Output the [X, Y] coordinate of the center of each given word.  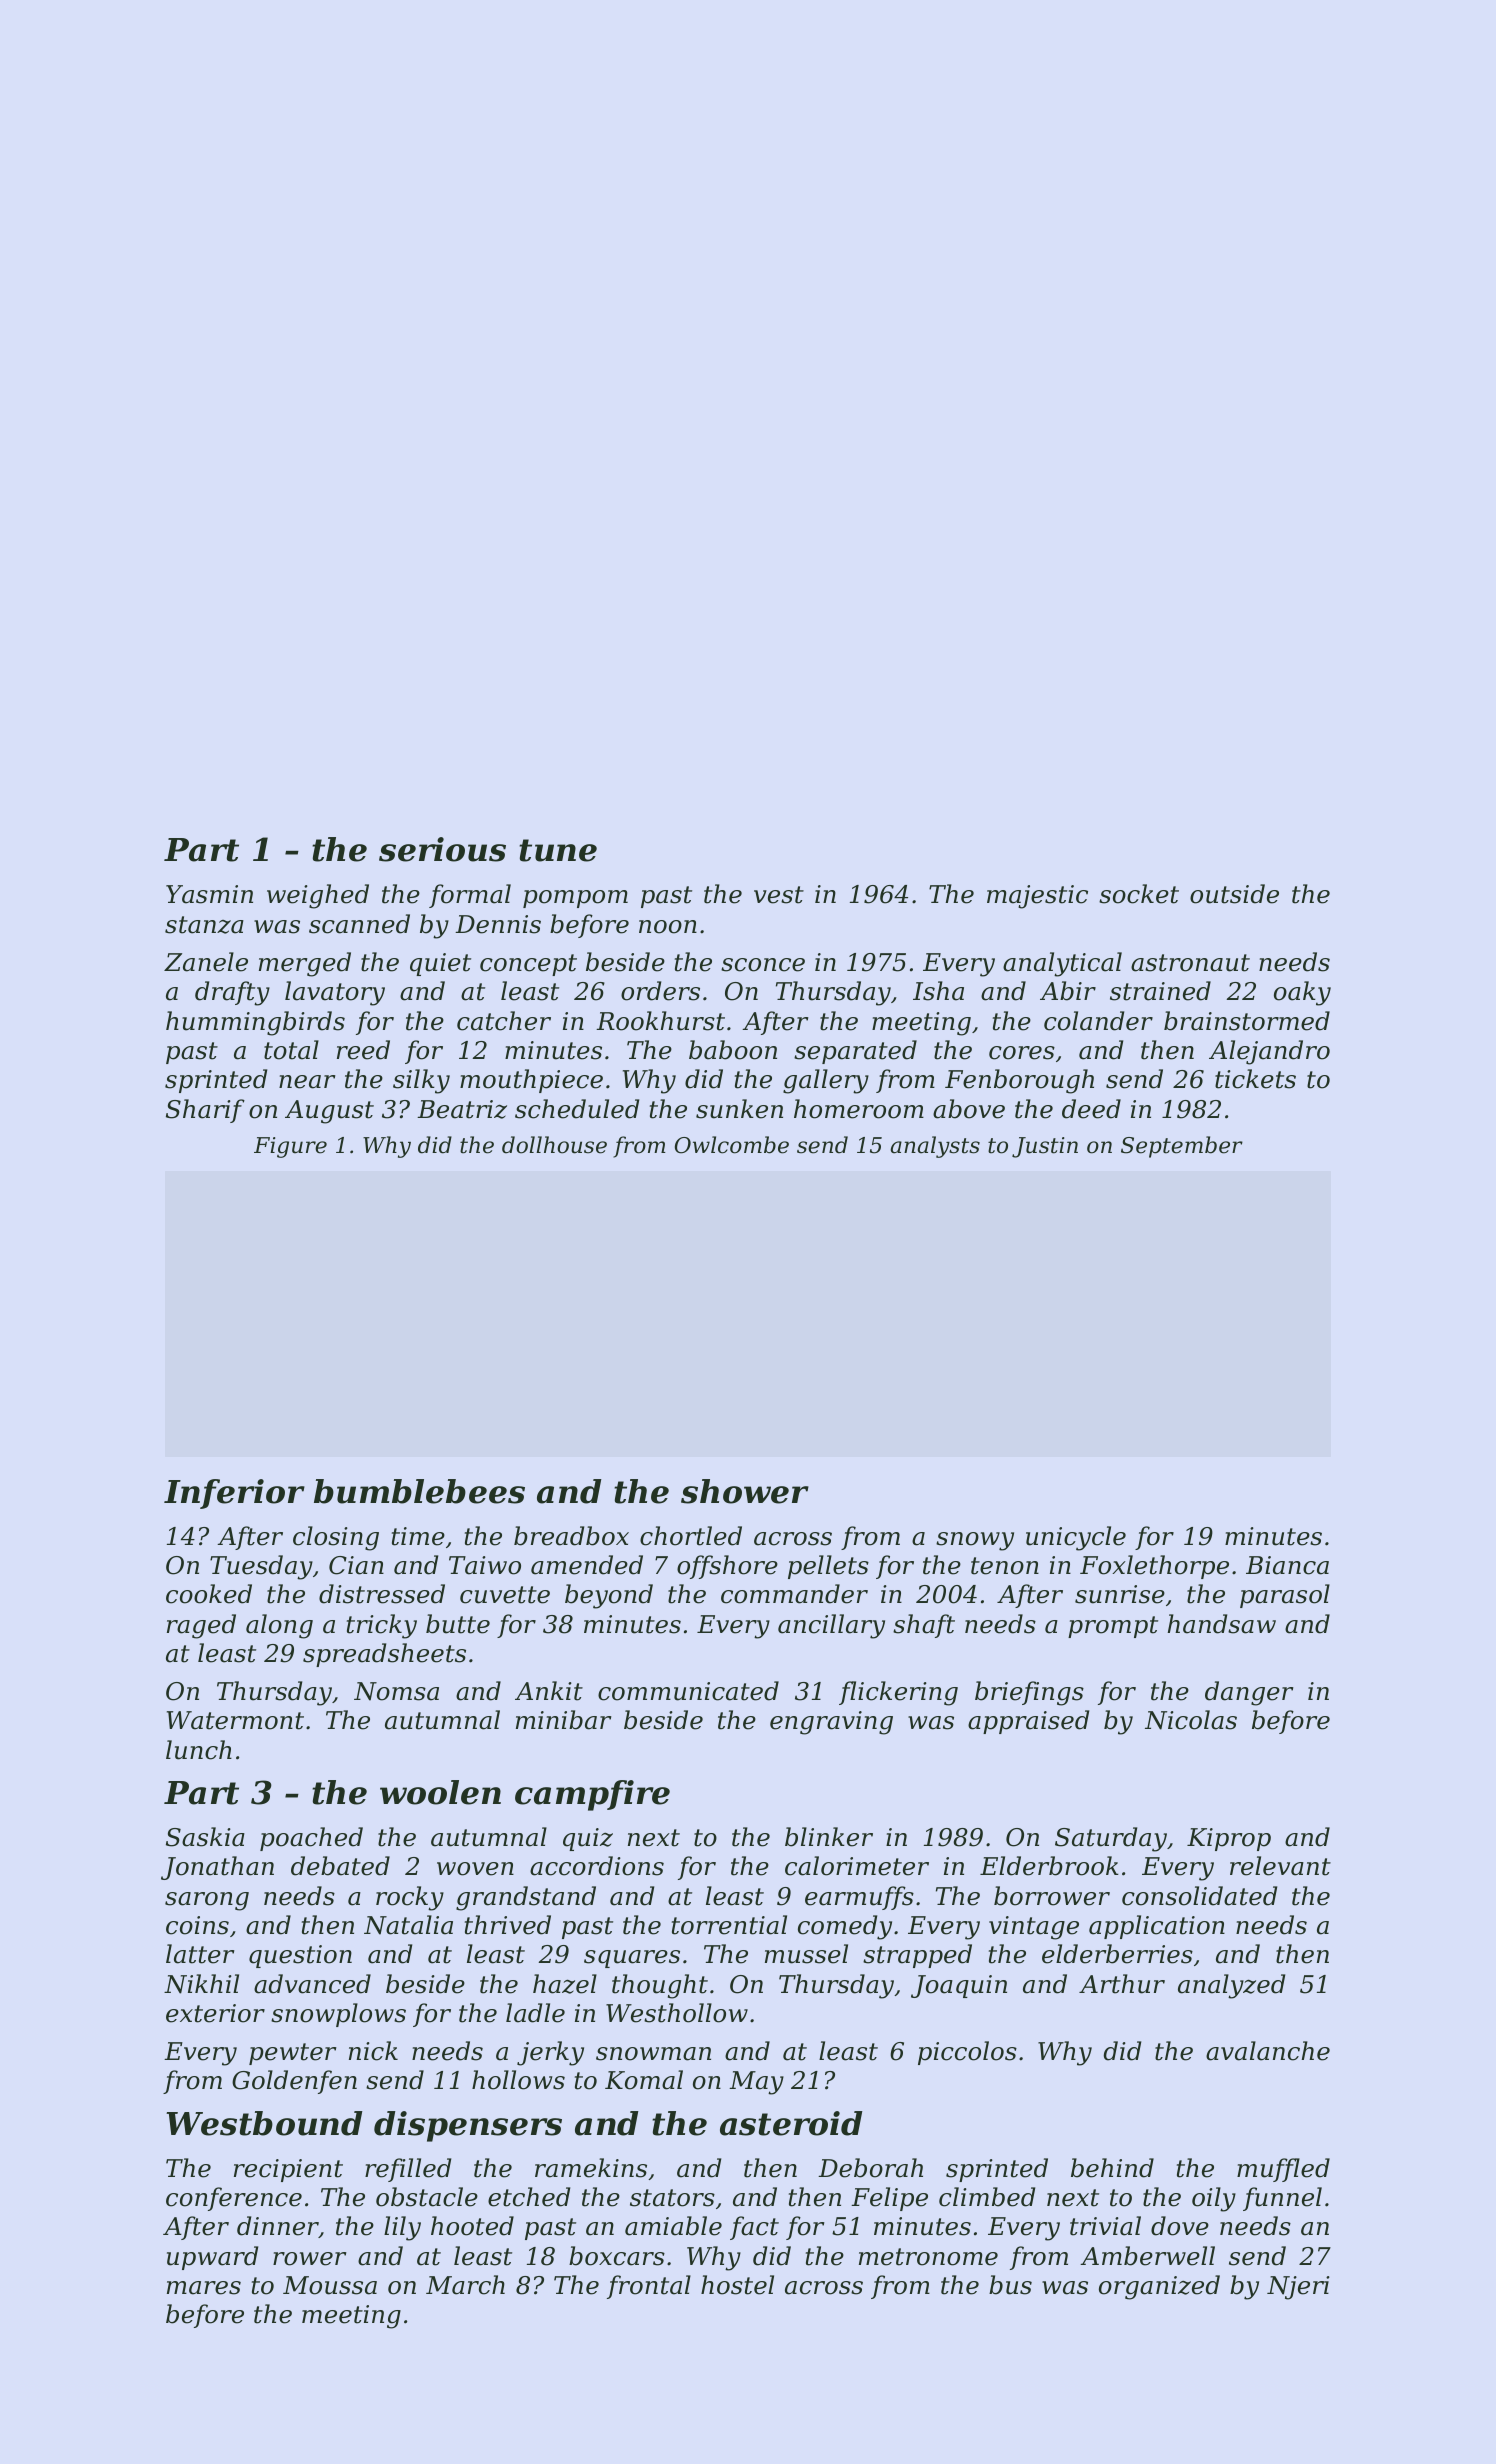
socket [1139, 894]
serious [442, 849]
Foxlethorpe [1154, 1567]
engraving [831, 1723]
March [465, 2285]
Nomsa [396, 1691]
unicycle [1076, 1538]
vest [779, 895]
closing [336, 1538]
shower [745, 1491]
